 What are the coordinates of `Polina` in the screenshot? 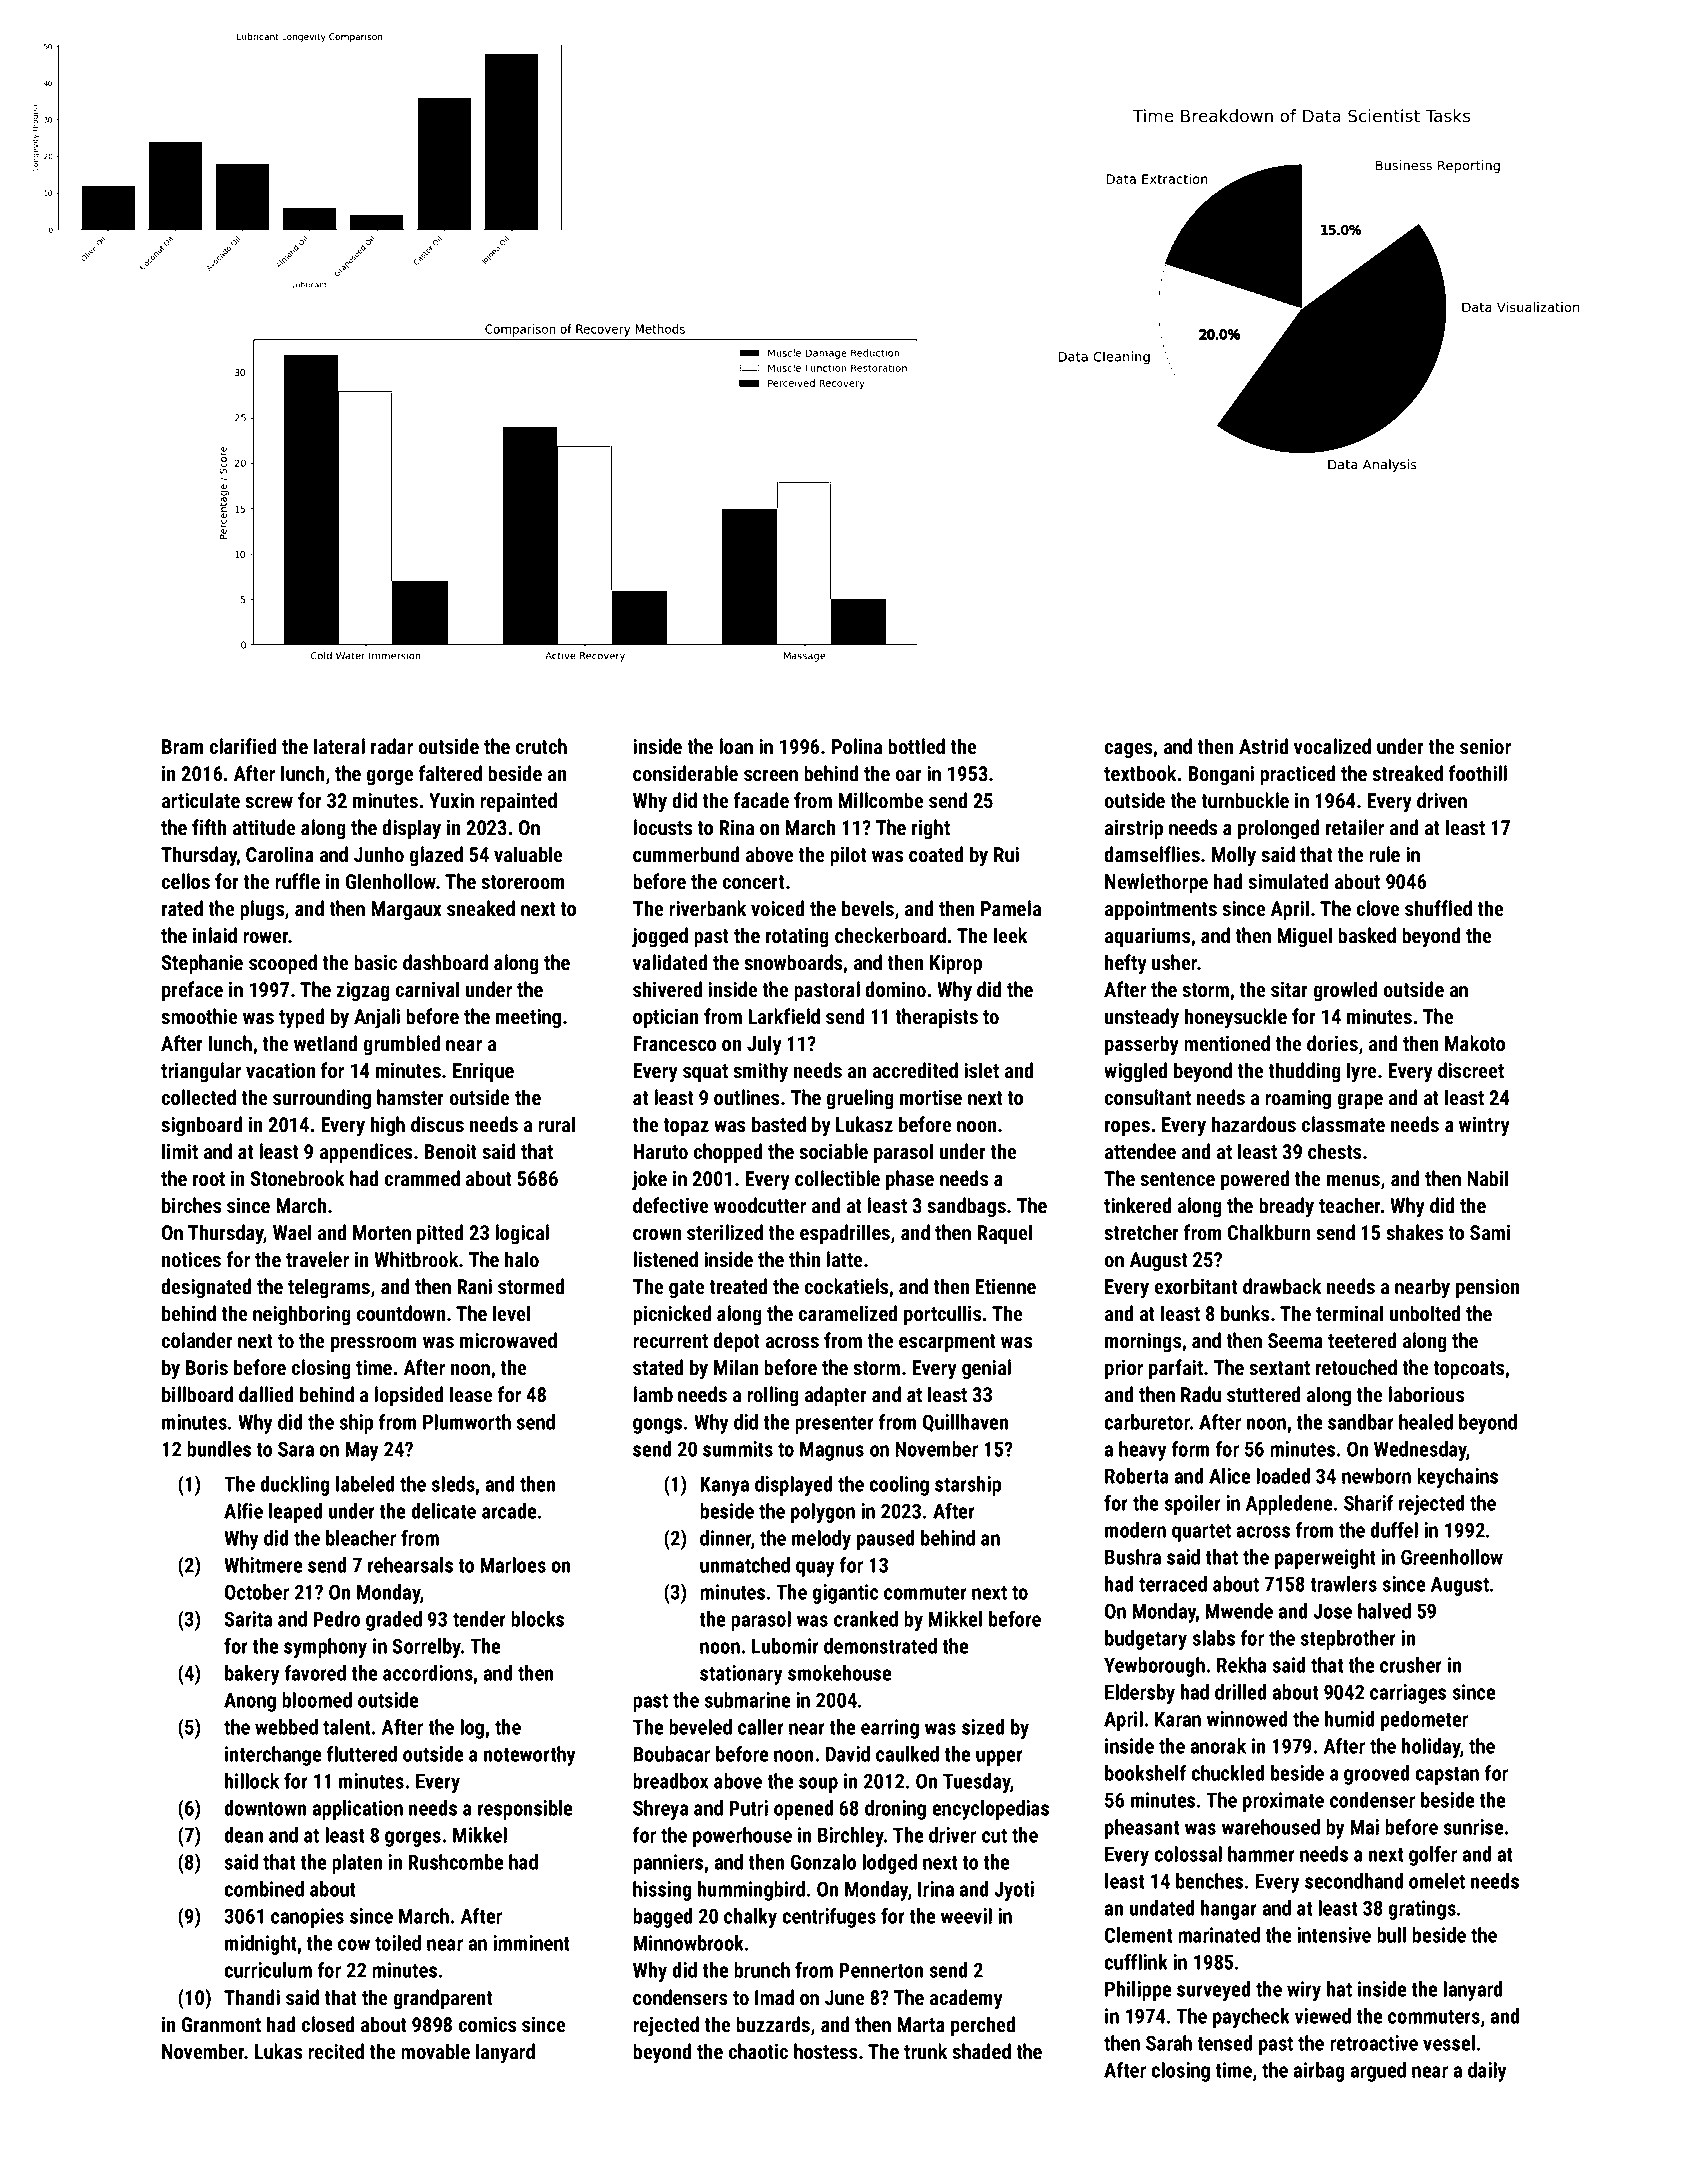 It's located at (857, 746).
